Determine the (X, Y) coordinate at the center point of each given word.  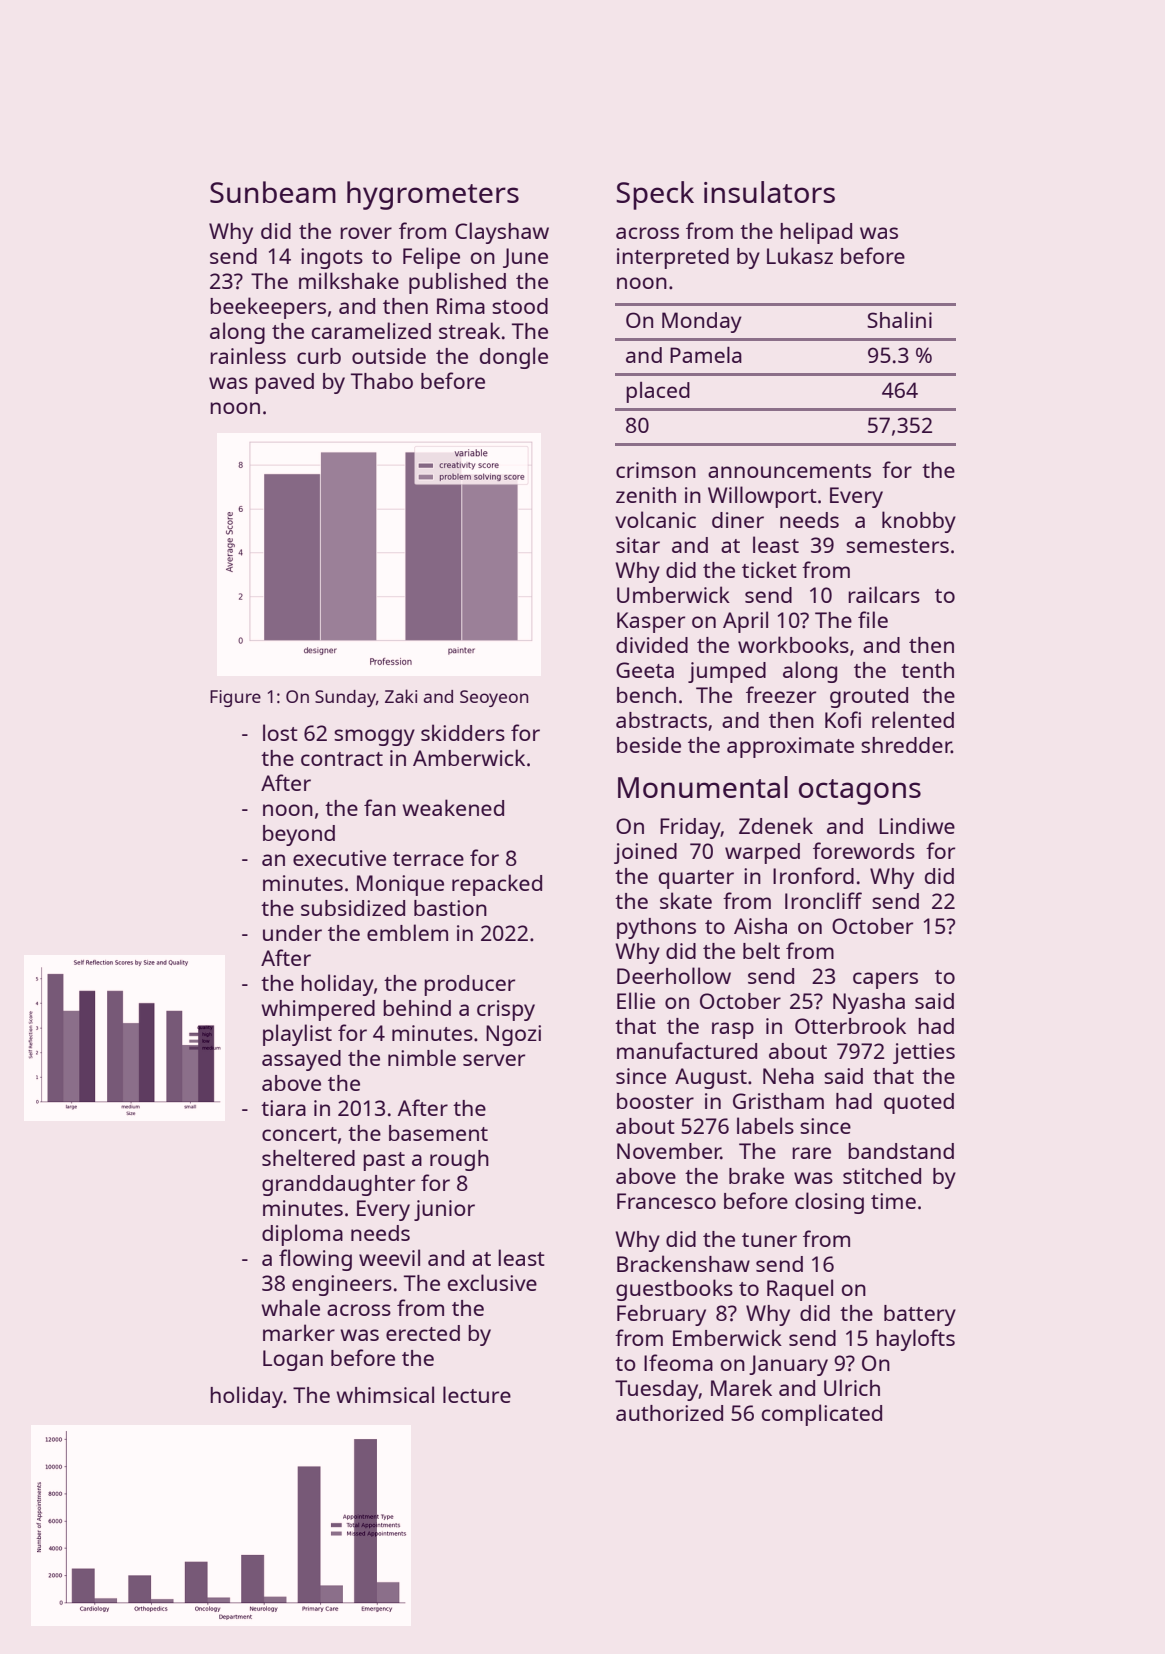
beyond (299, 835)
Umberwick (673, 594)
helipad (816, 233)
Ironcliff (823, 900)
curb (319, 356)
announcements (789, 471)
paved (284, 383)
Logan (293, 1360)
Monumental (703, 787)
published (457, 283)
